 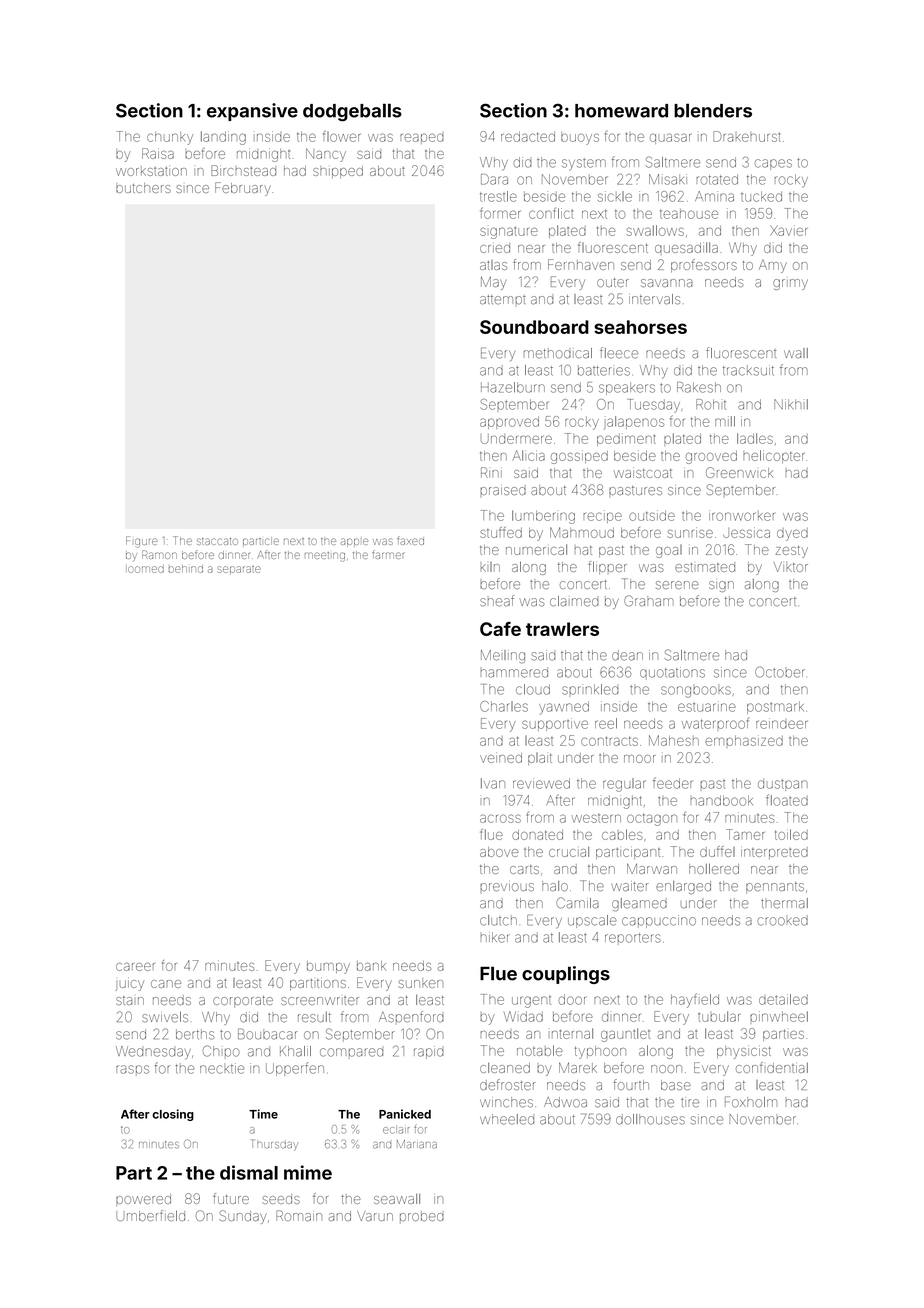 What do you see at coordinates (242, 1217) in the page?
I see `Sunday` at bounding box center [242, 1217].
